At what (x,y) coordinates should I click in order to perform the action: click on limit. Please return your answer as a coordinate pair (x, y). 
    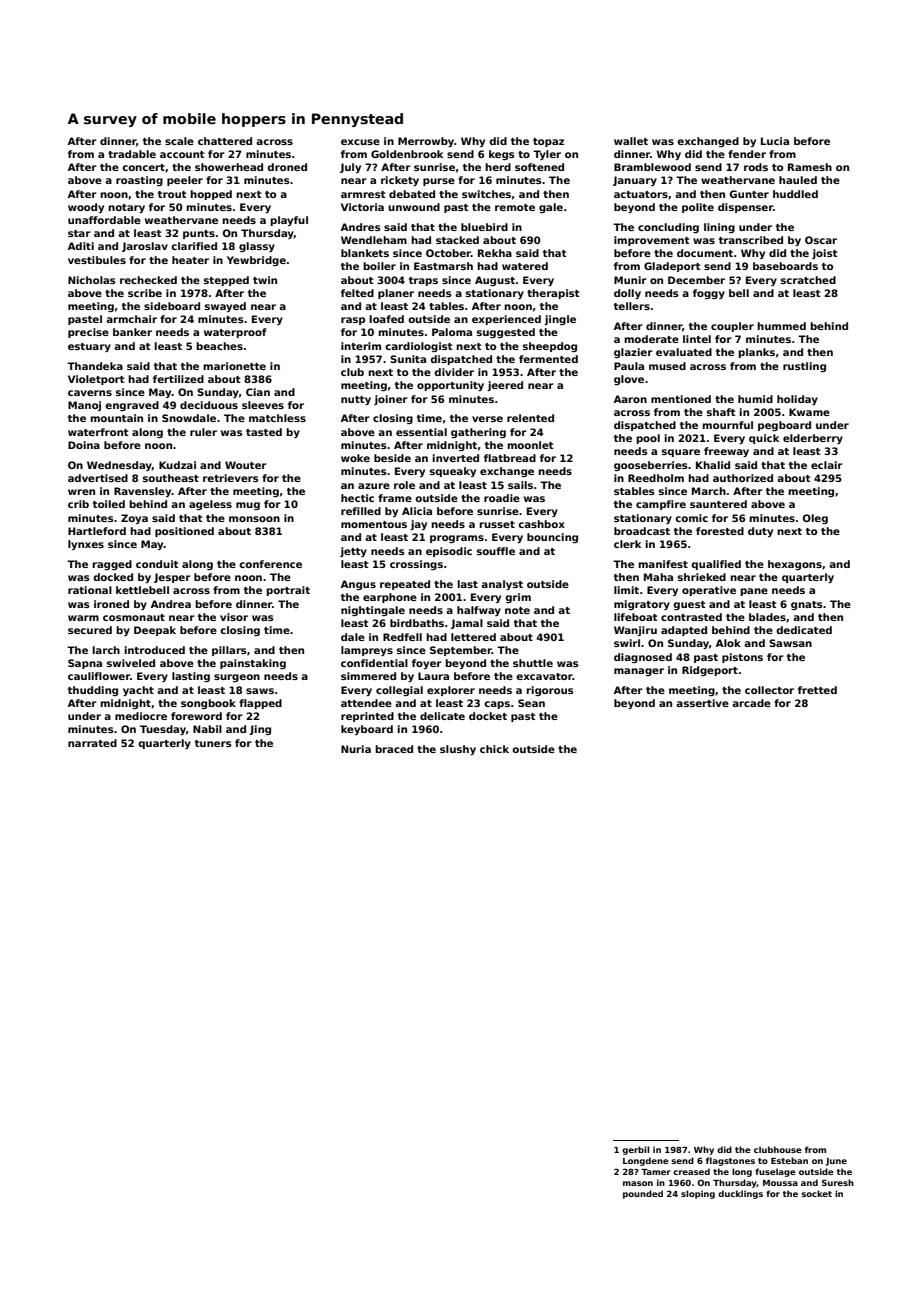
    Looking at the image, I should click on (626, 590).
